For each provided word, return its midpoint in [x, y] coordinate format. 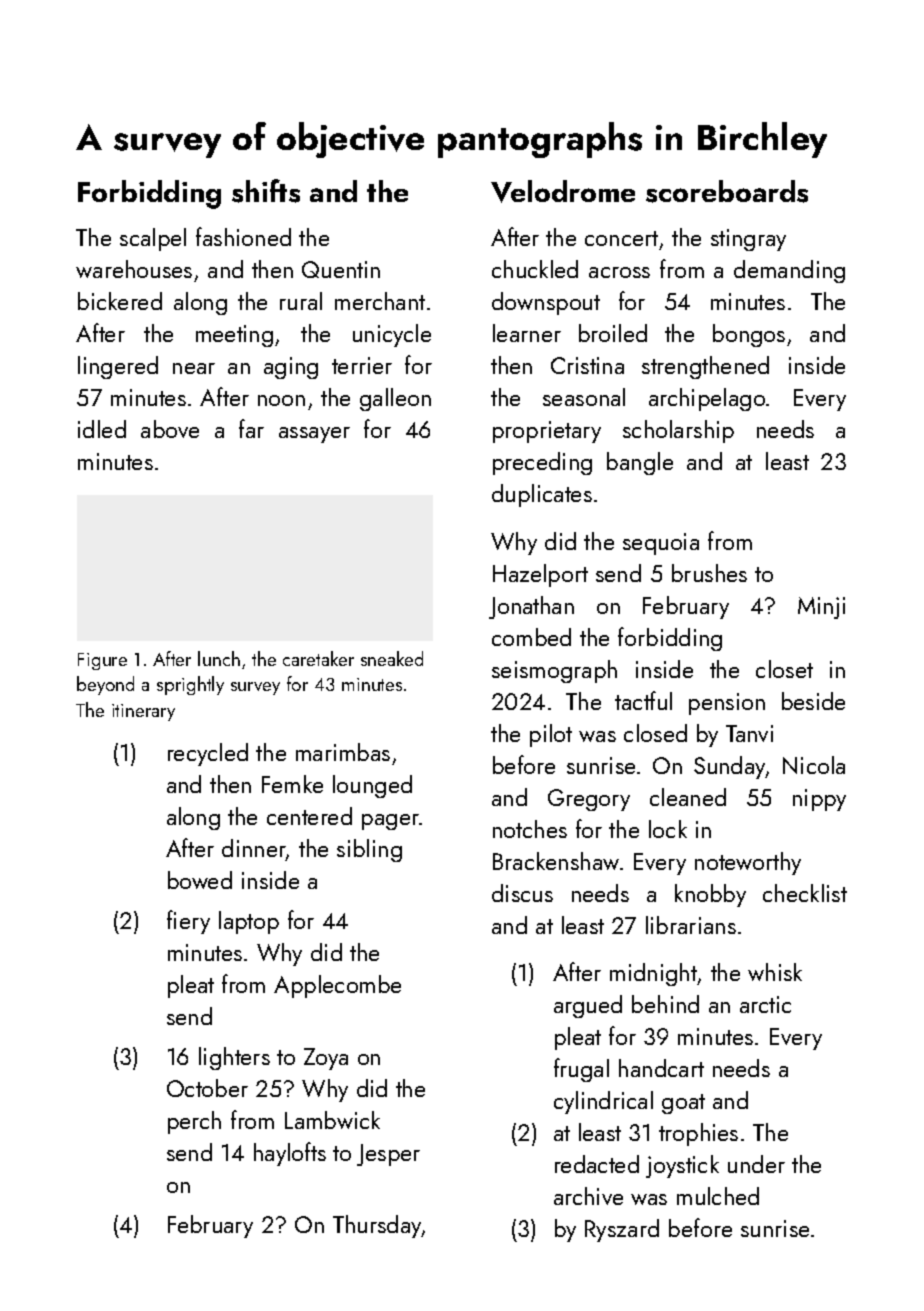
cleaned [688, 797]
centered [309, 816]
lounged [372, 786]
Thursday [377, 1226]
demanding [789, 271]
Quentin [341, 269]
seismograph [554, 671]
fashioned [243, 236]
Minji [821, 608]
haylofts [290, 1154]
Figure [102, 661]
